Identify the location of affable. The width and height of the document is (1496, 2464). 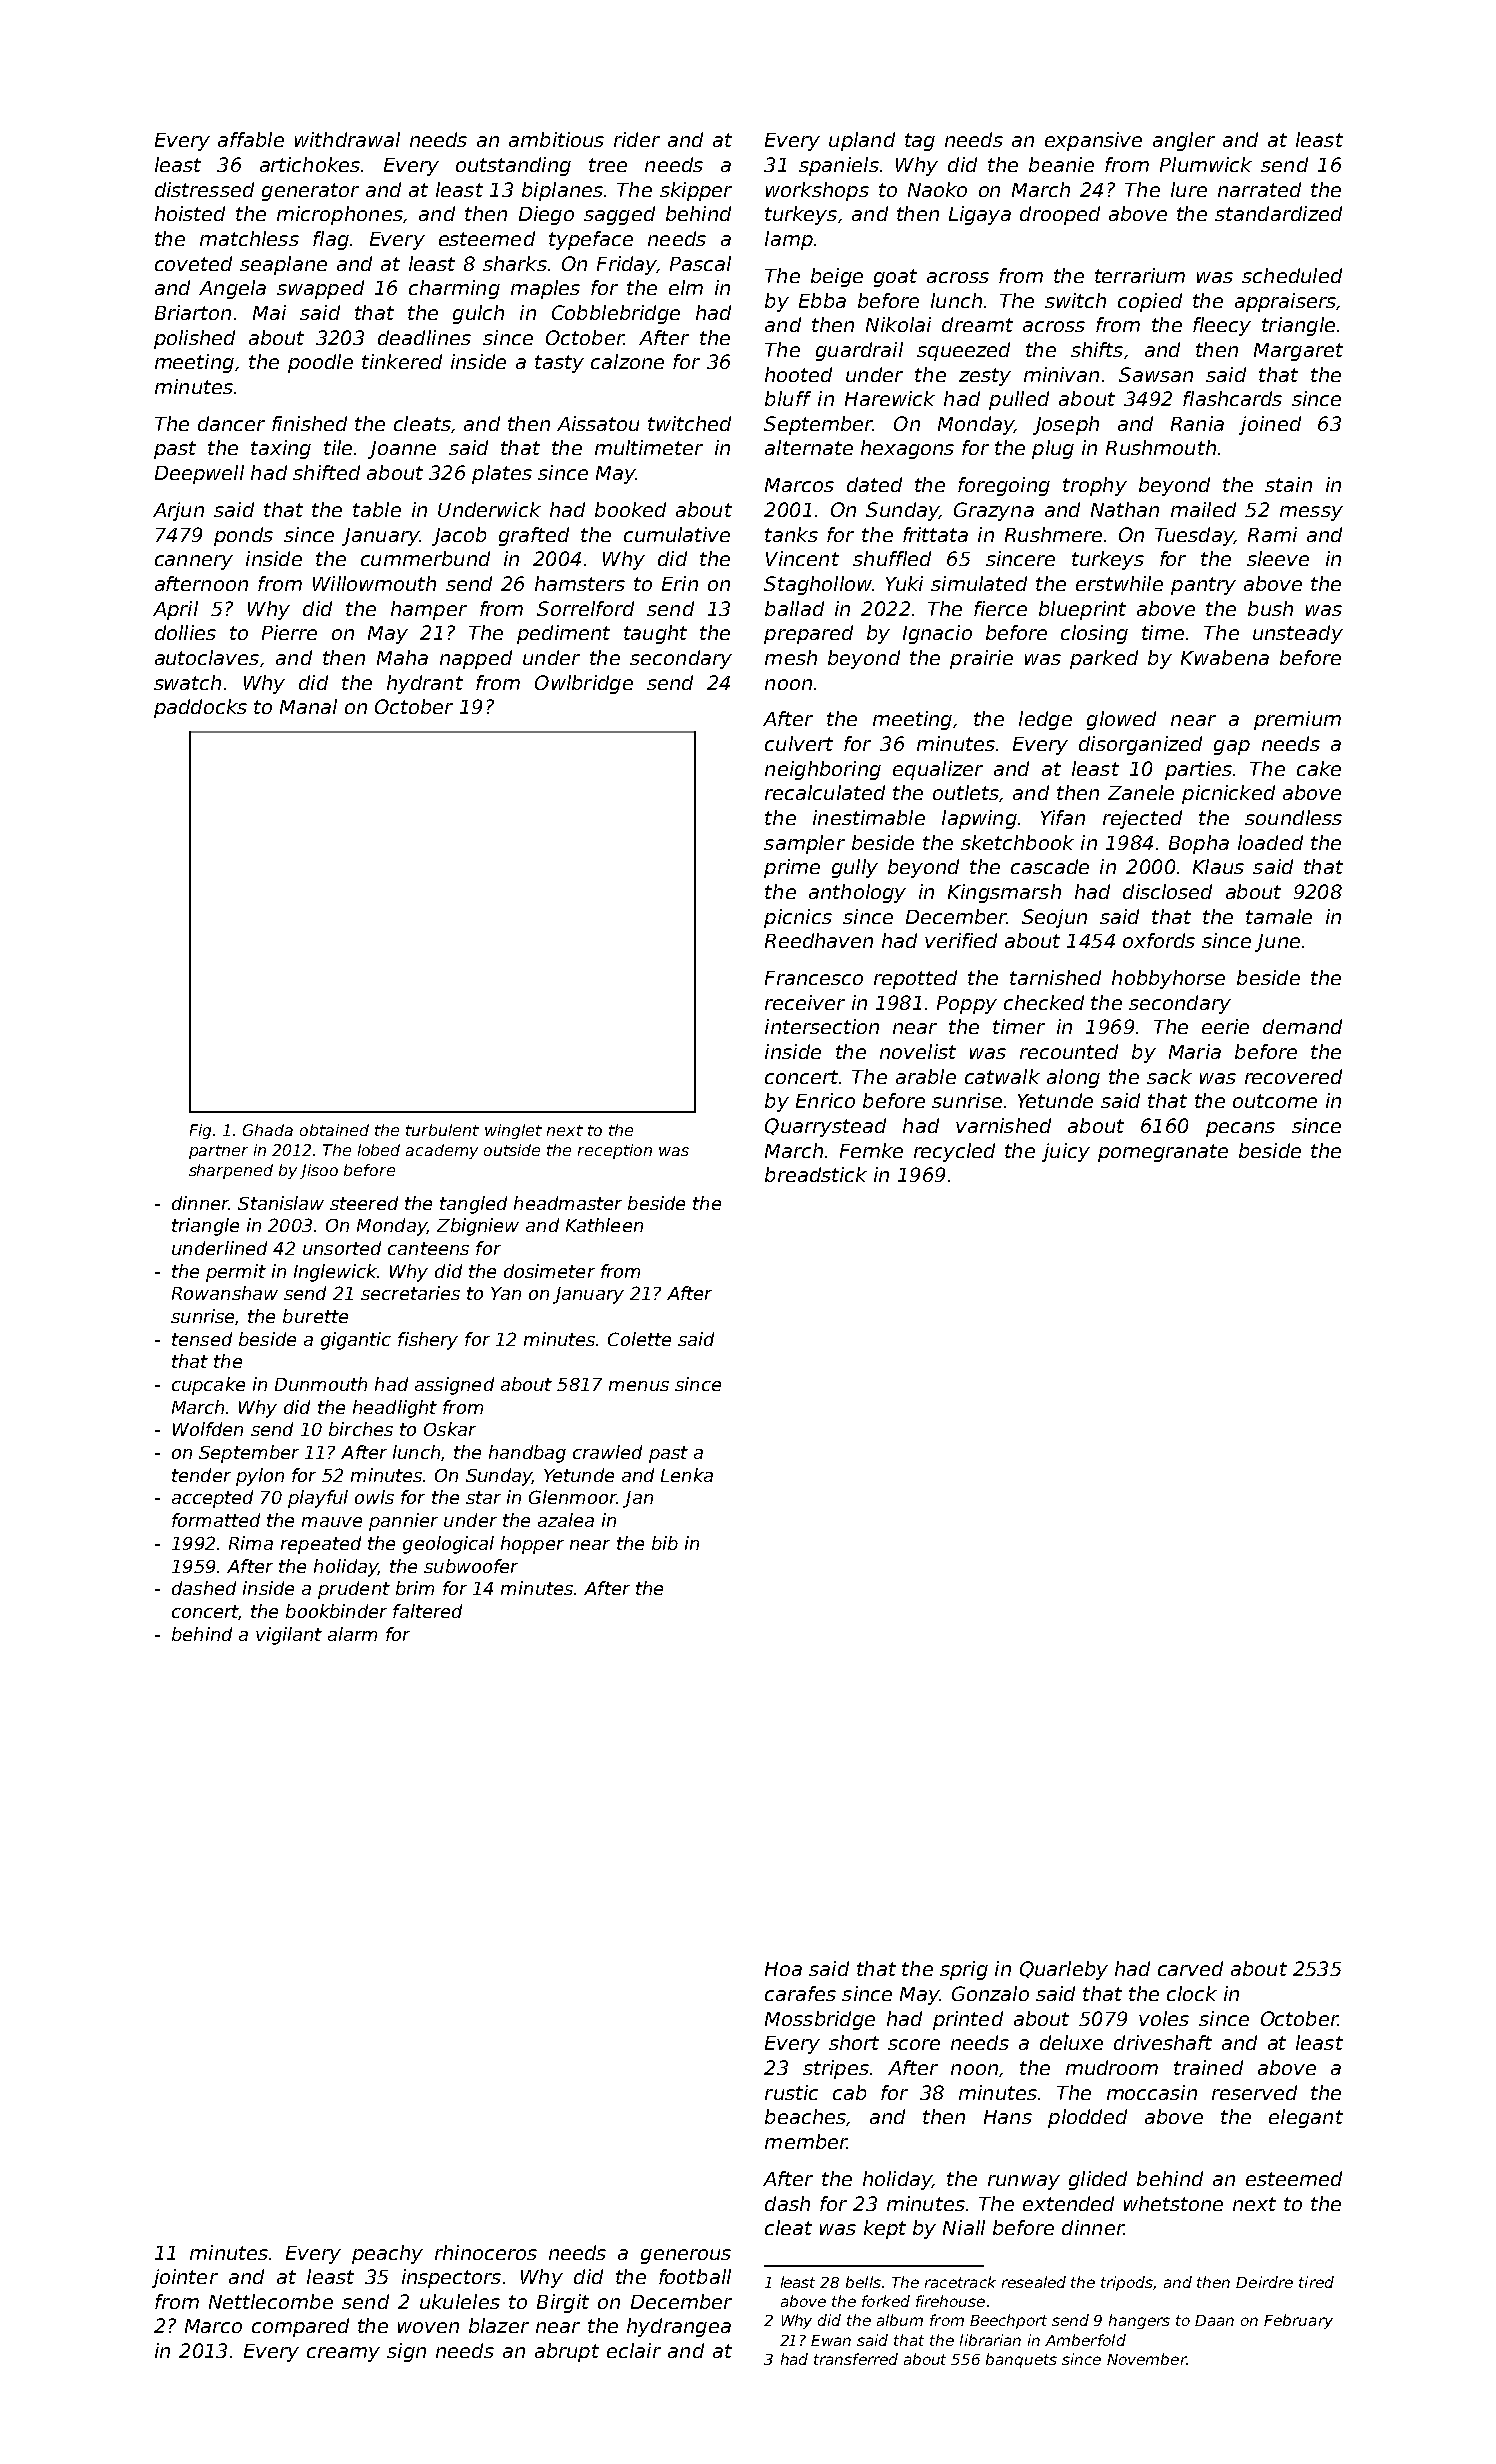
(251, 139).
